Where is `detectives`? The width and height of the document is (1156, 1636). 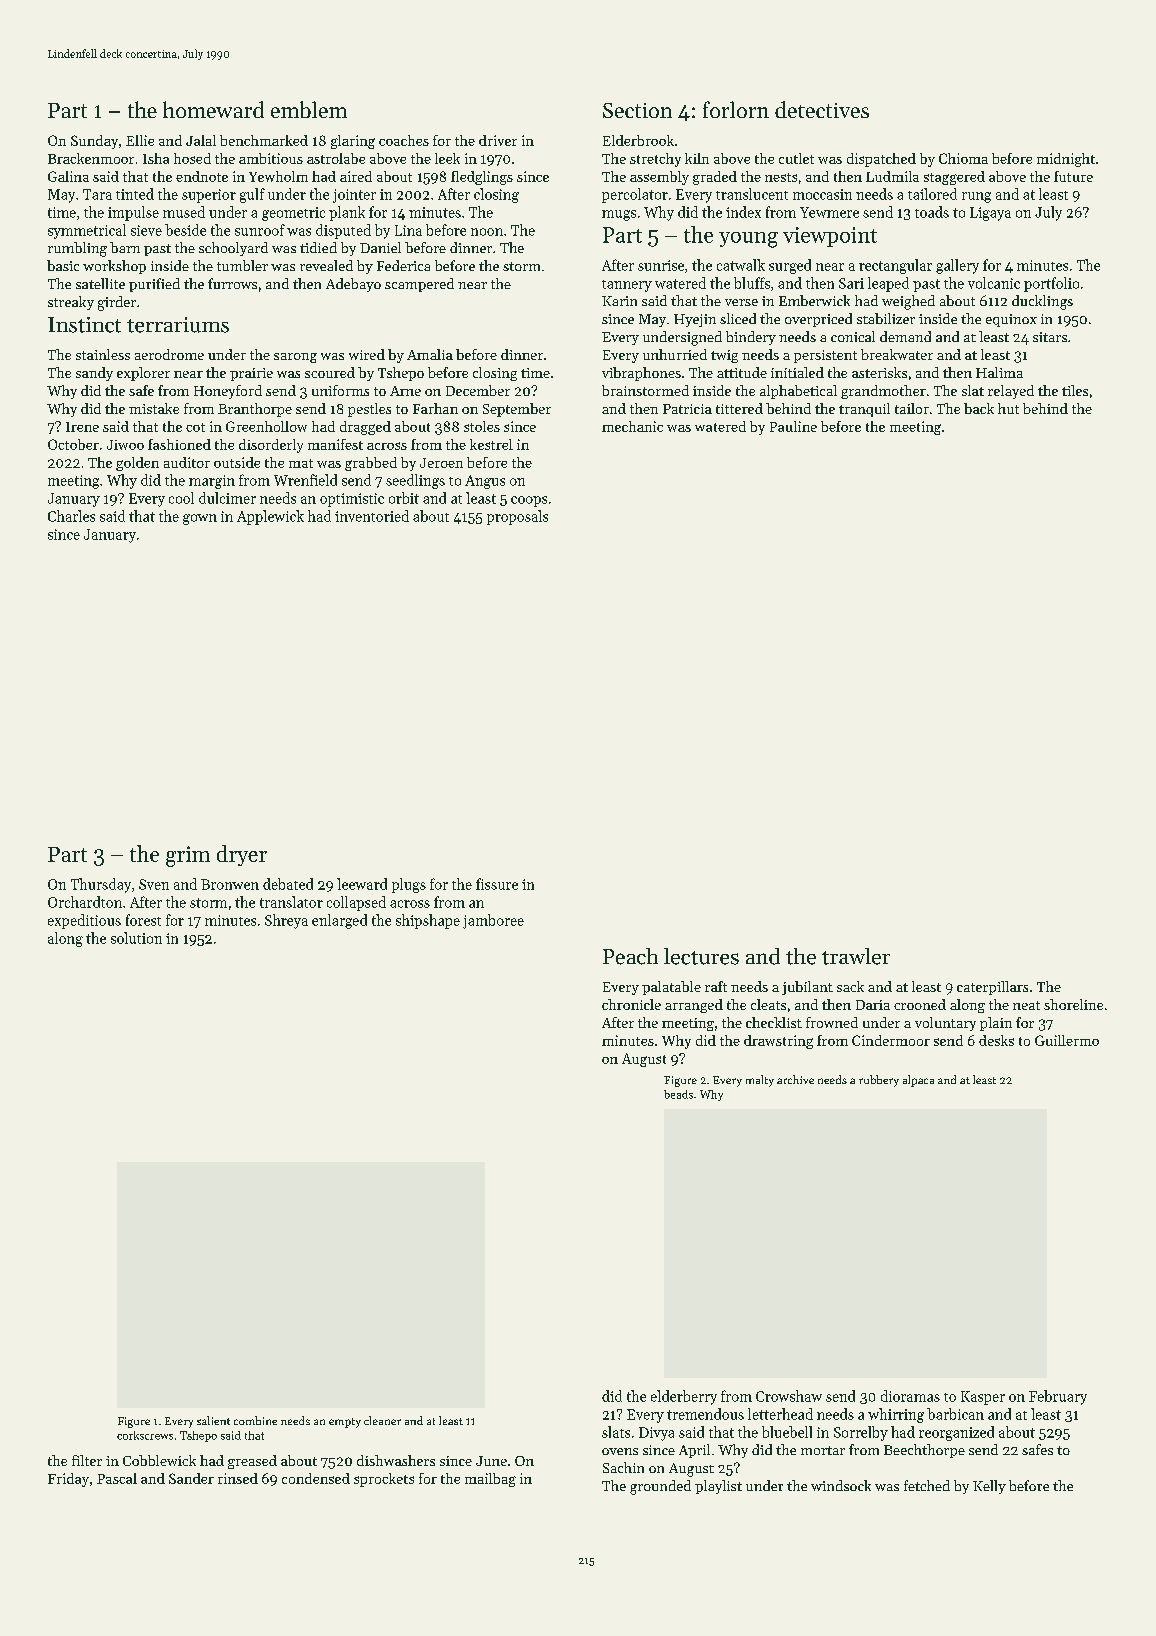
detectives is located at coordinates (822, 109).
